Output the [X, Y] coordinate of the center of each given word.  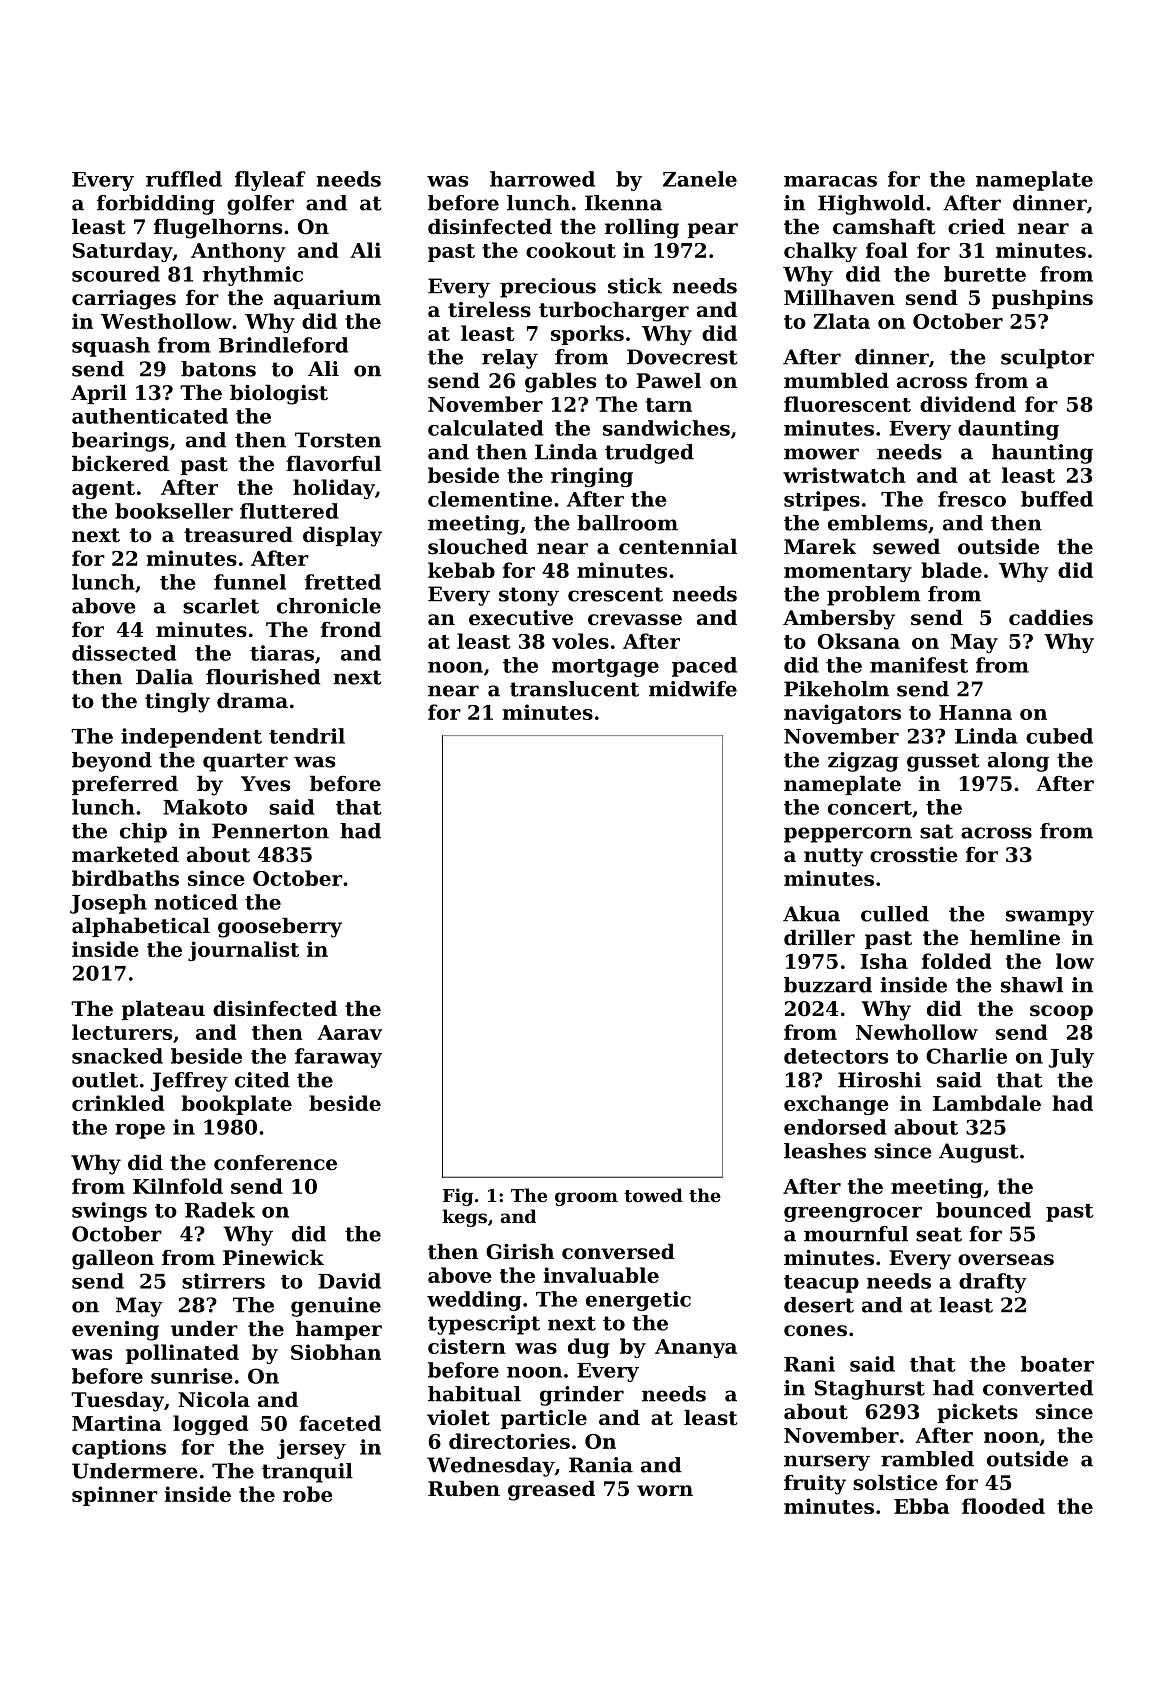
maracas [830, 181]
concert [870, 808]
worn [665, 1491]
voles [580, 641]
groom [586, 1199]
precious [548, 288]
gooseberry [280, 927]
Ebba [921, 1506]
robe [307, 1494]
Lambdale [987, 1103]
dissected [124, 653]
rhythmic [253, 276]
